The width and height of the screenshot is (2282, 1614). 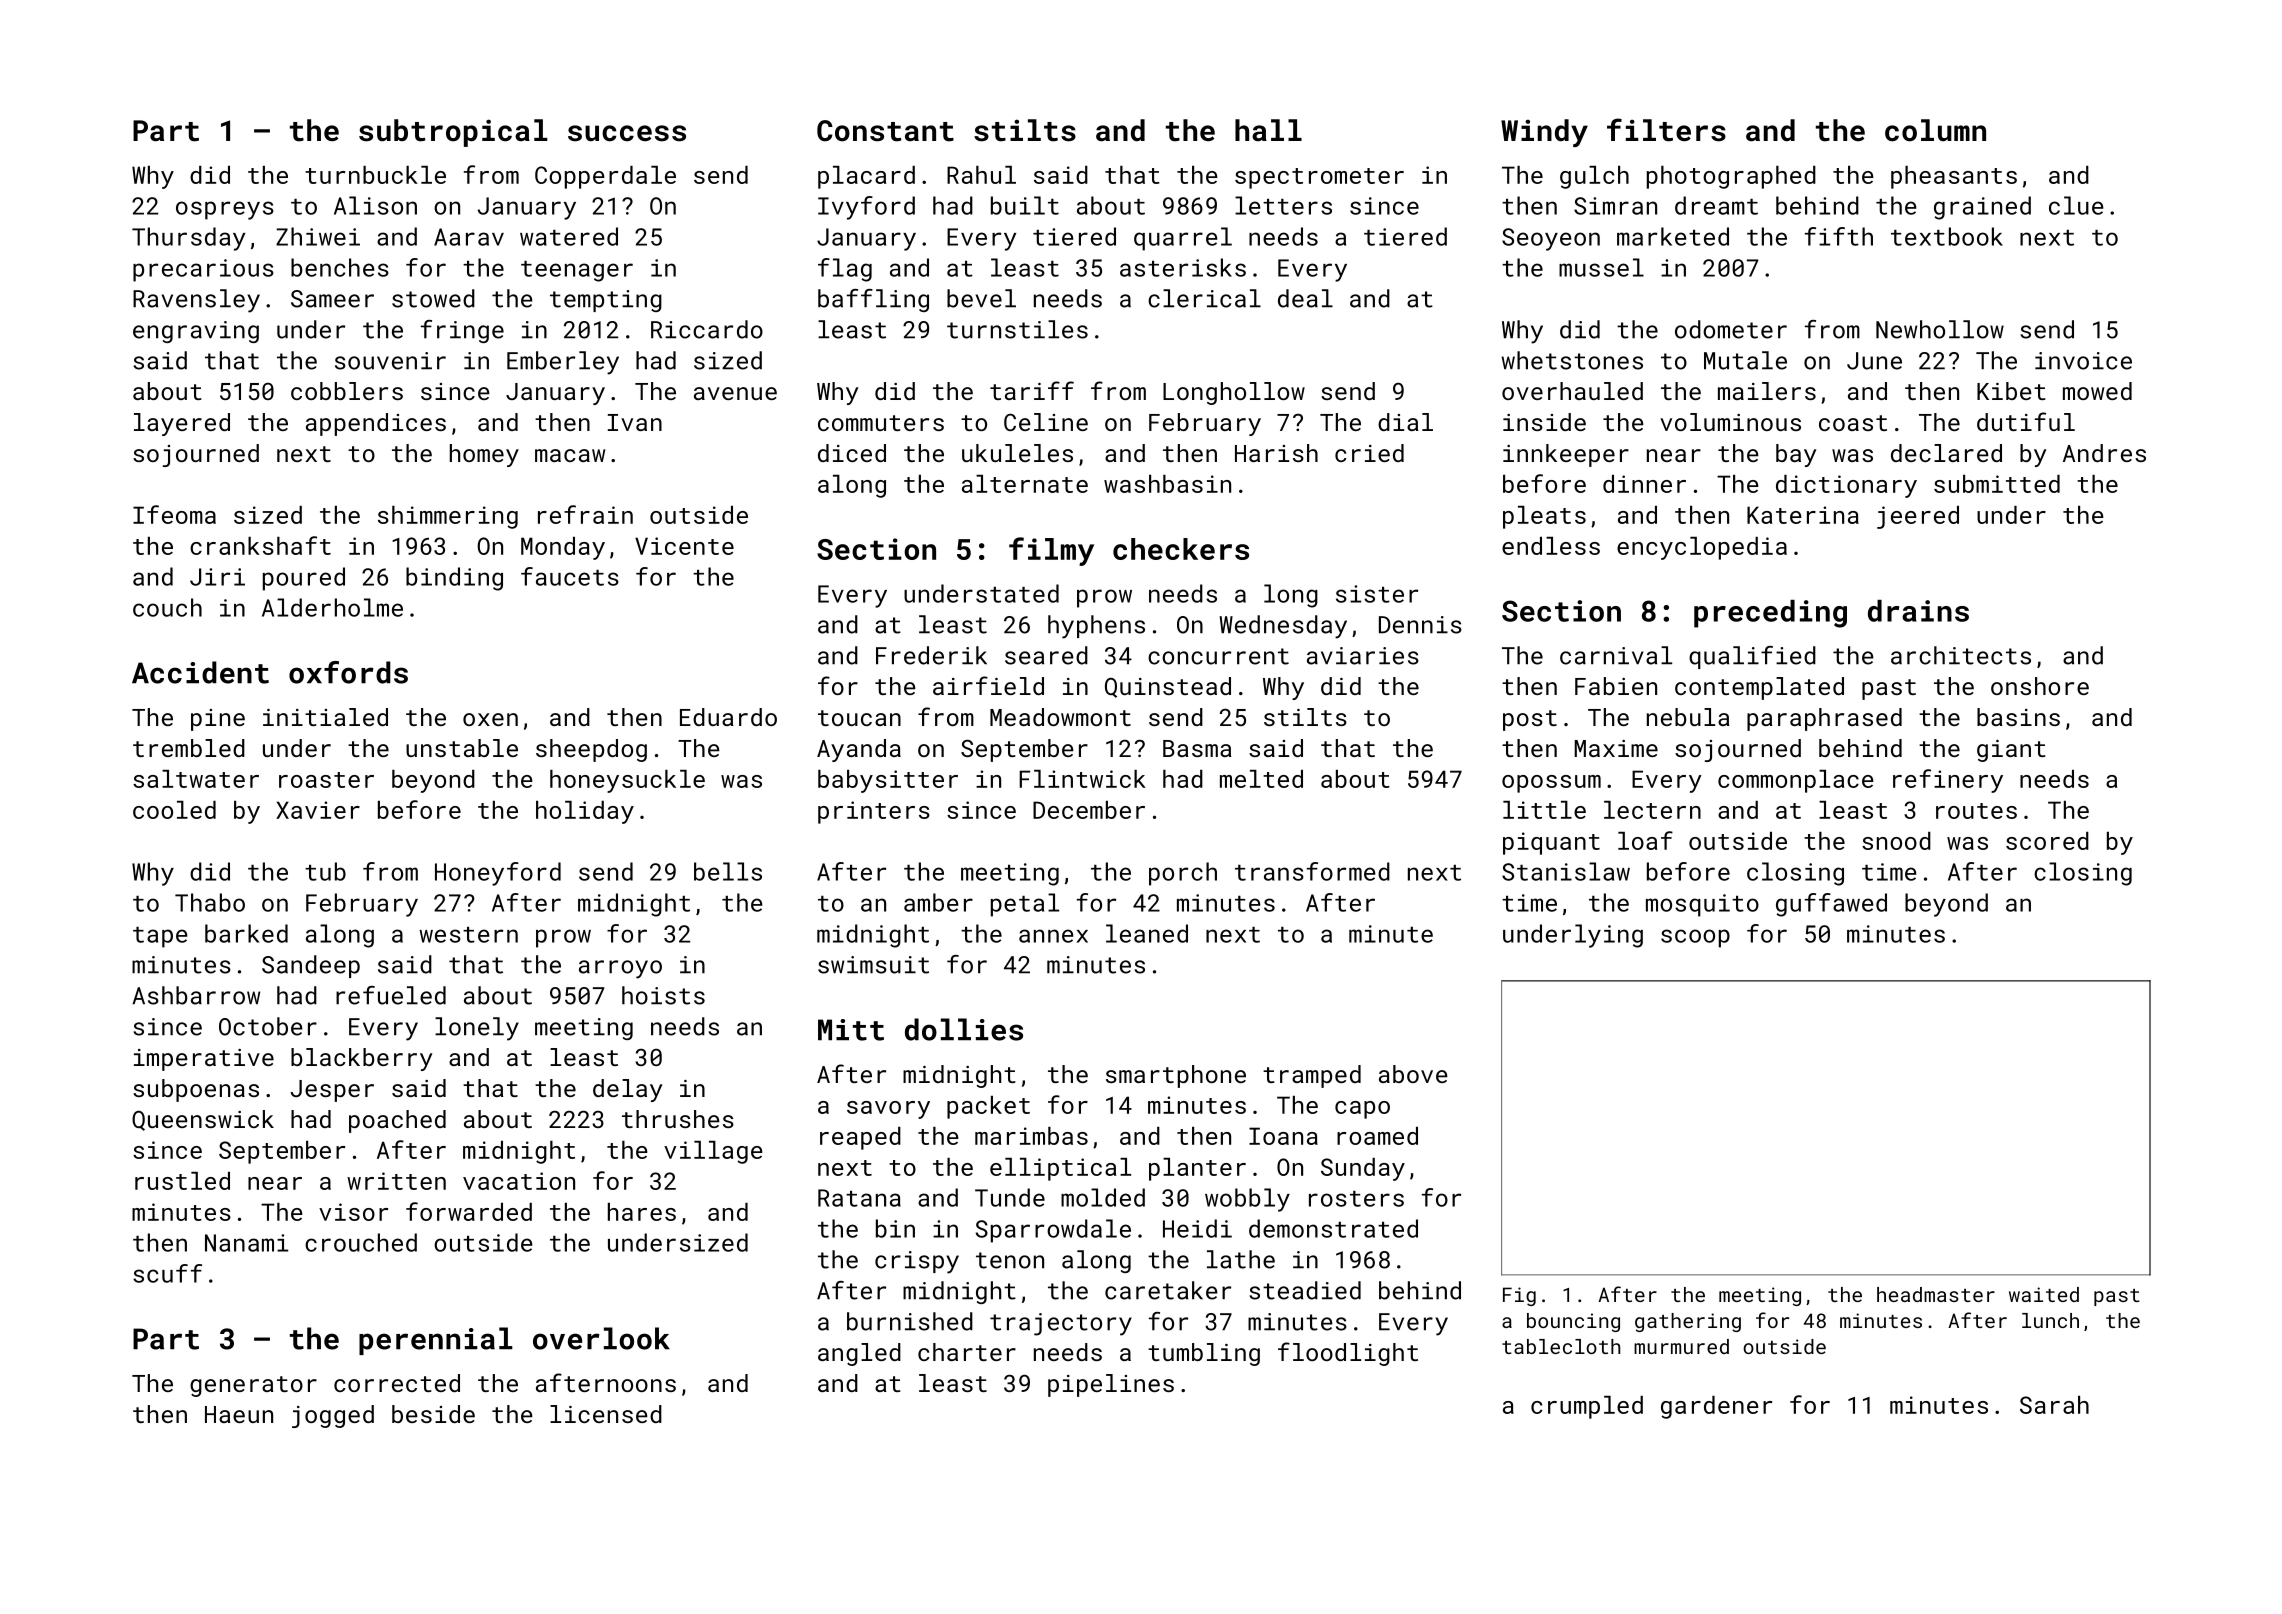 I want to click on paraphrased, so click(x=1824, y=719).
